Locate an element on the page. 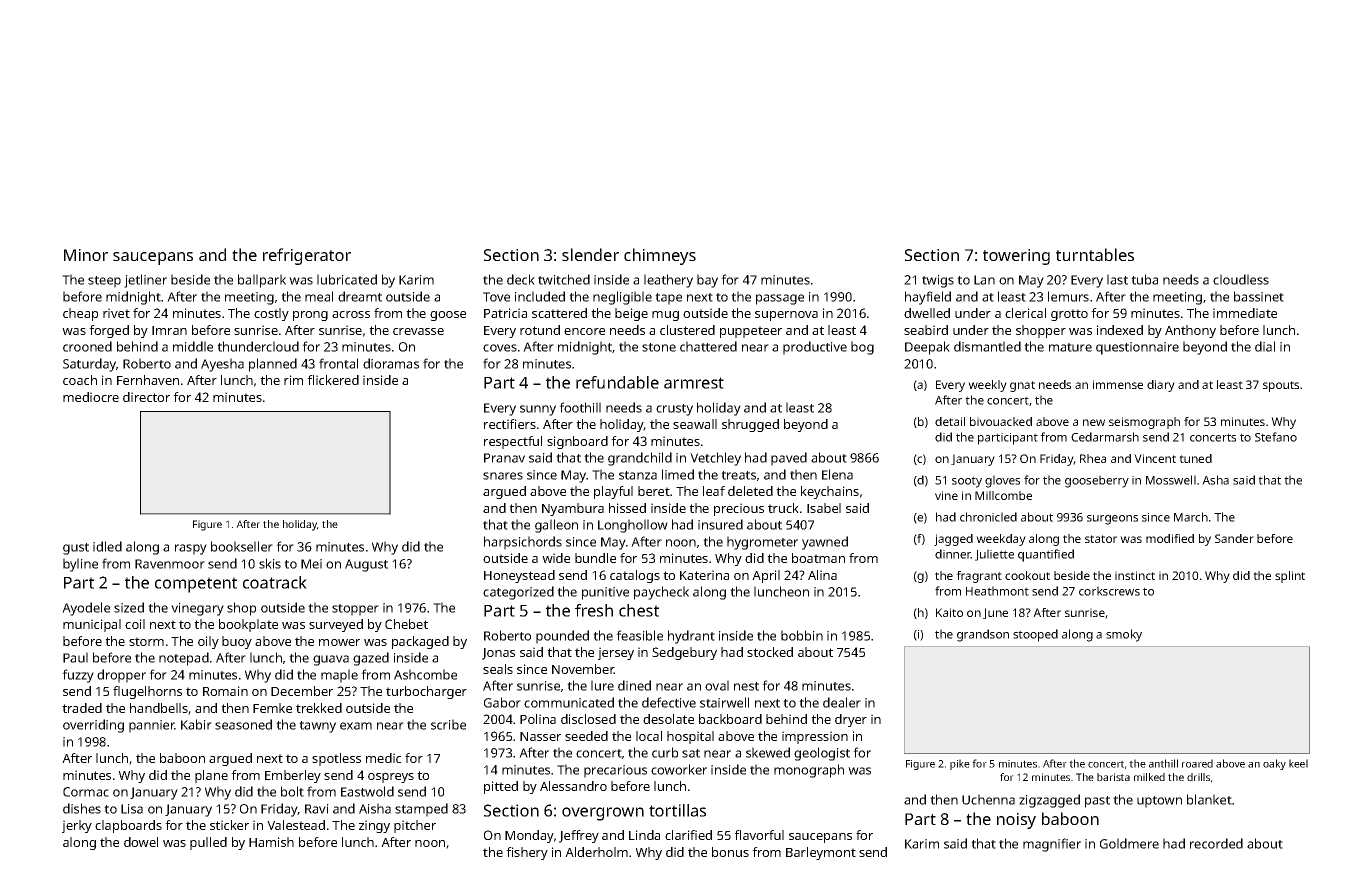 Image resolution: width=1372 pixels, height=887 pixels. Rhea is located at coordinates (1093, 458).
